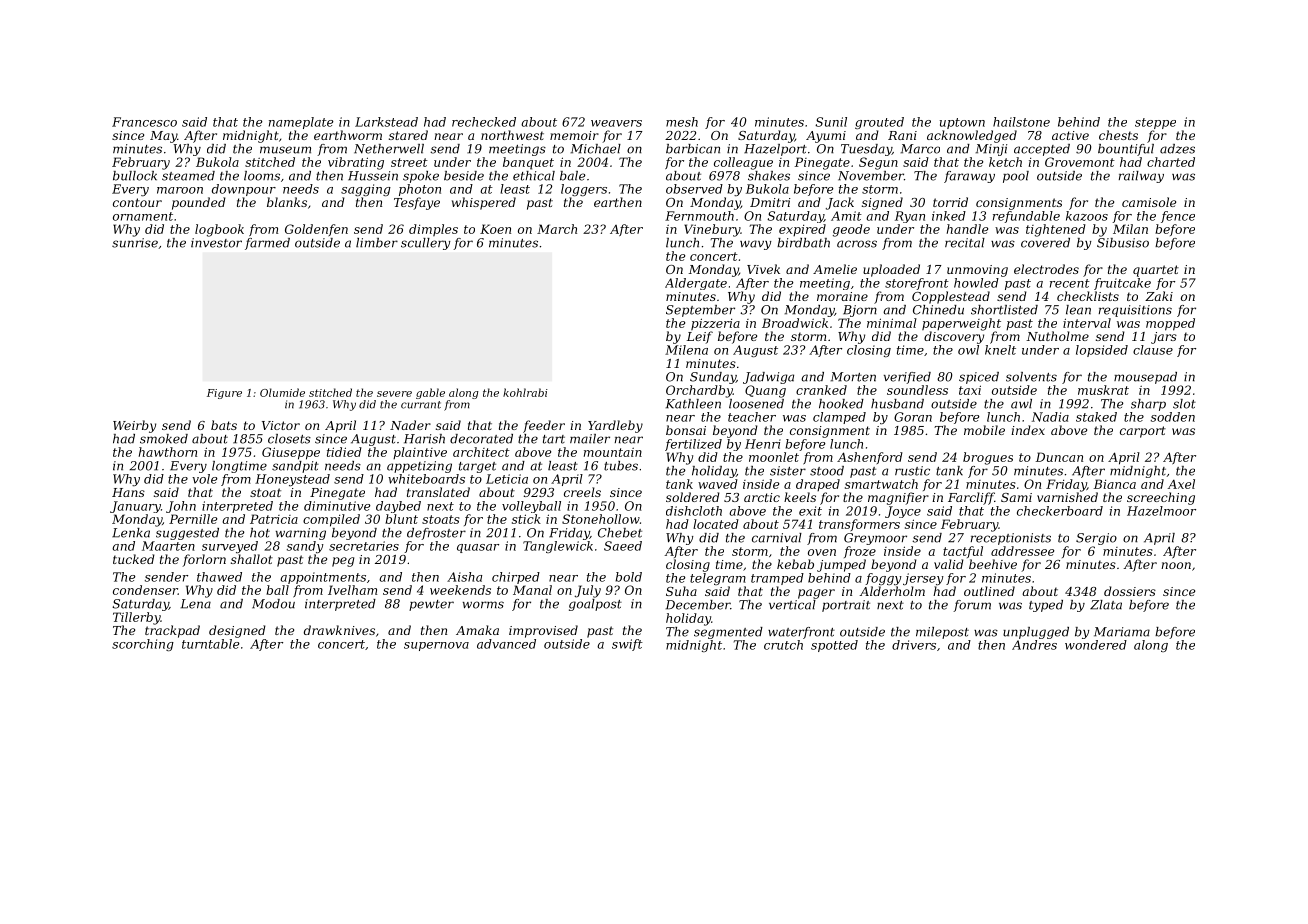 This screenshot has height=924, width=1308. I want to click on bountiful, so click(1126, 150).
